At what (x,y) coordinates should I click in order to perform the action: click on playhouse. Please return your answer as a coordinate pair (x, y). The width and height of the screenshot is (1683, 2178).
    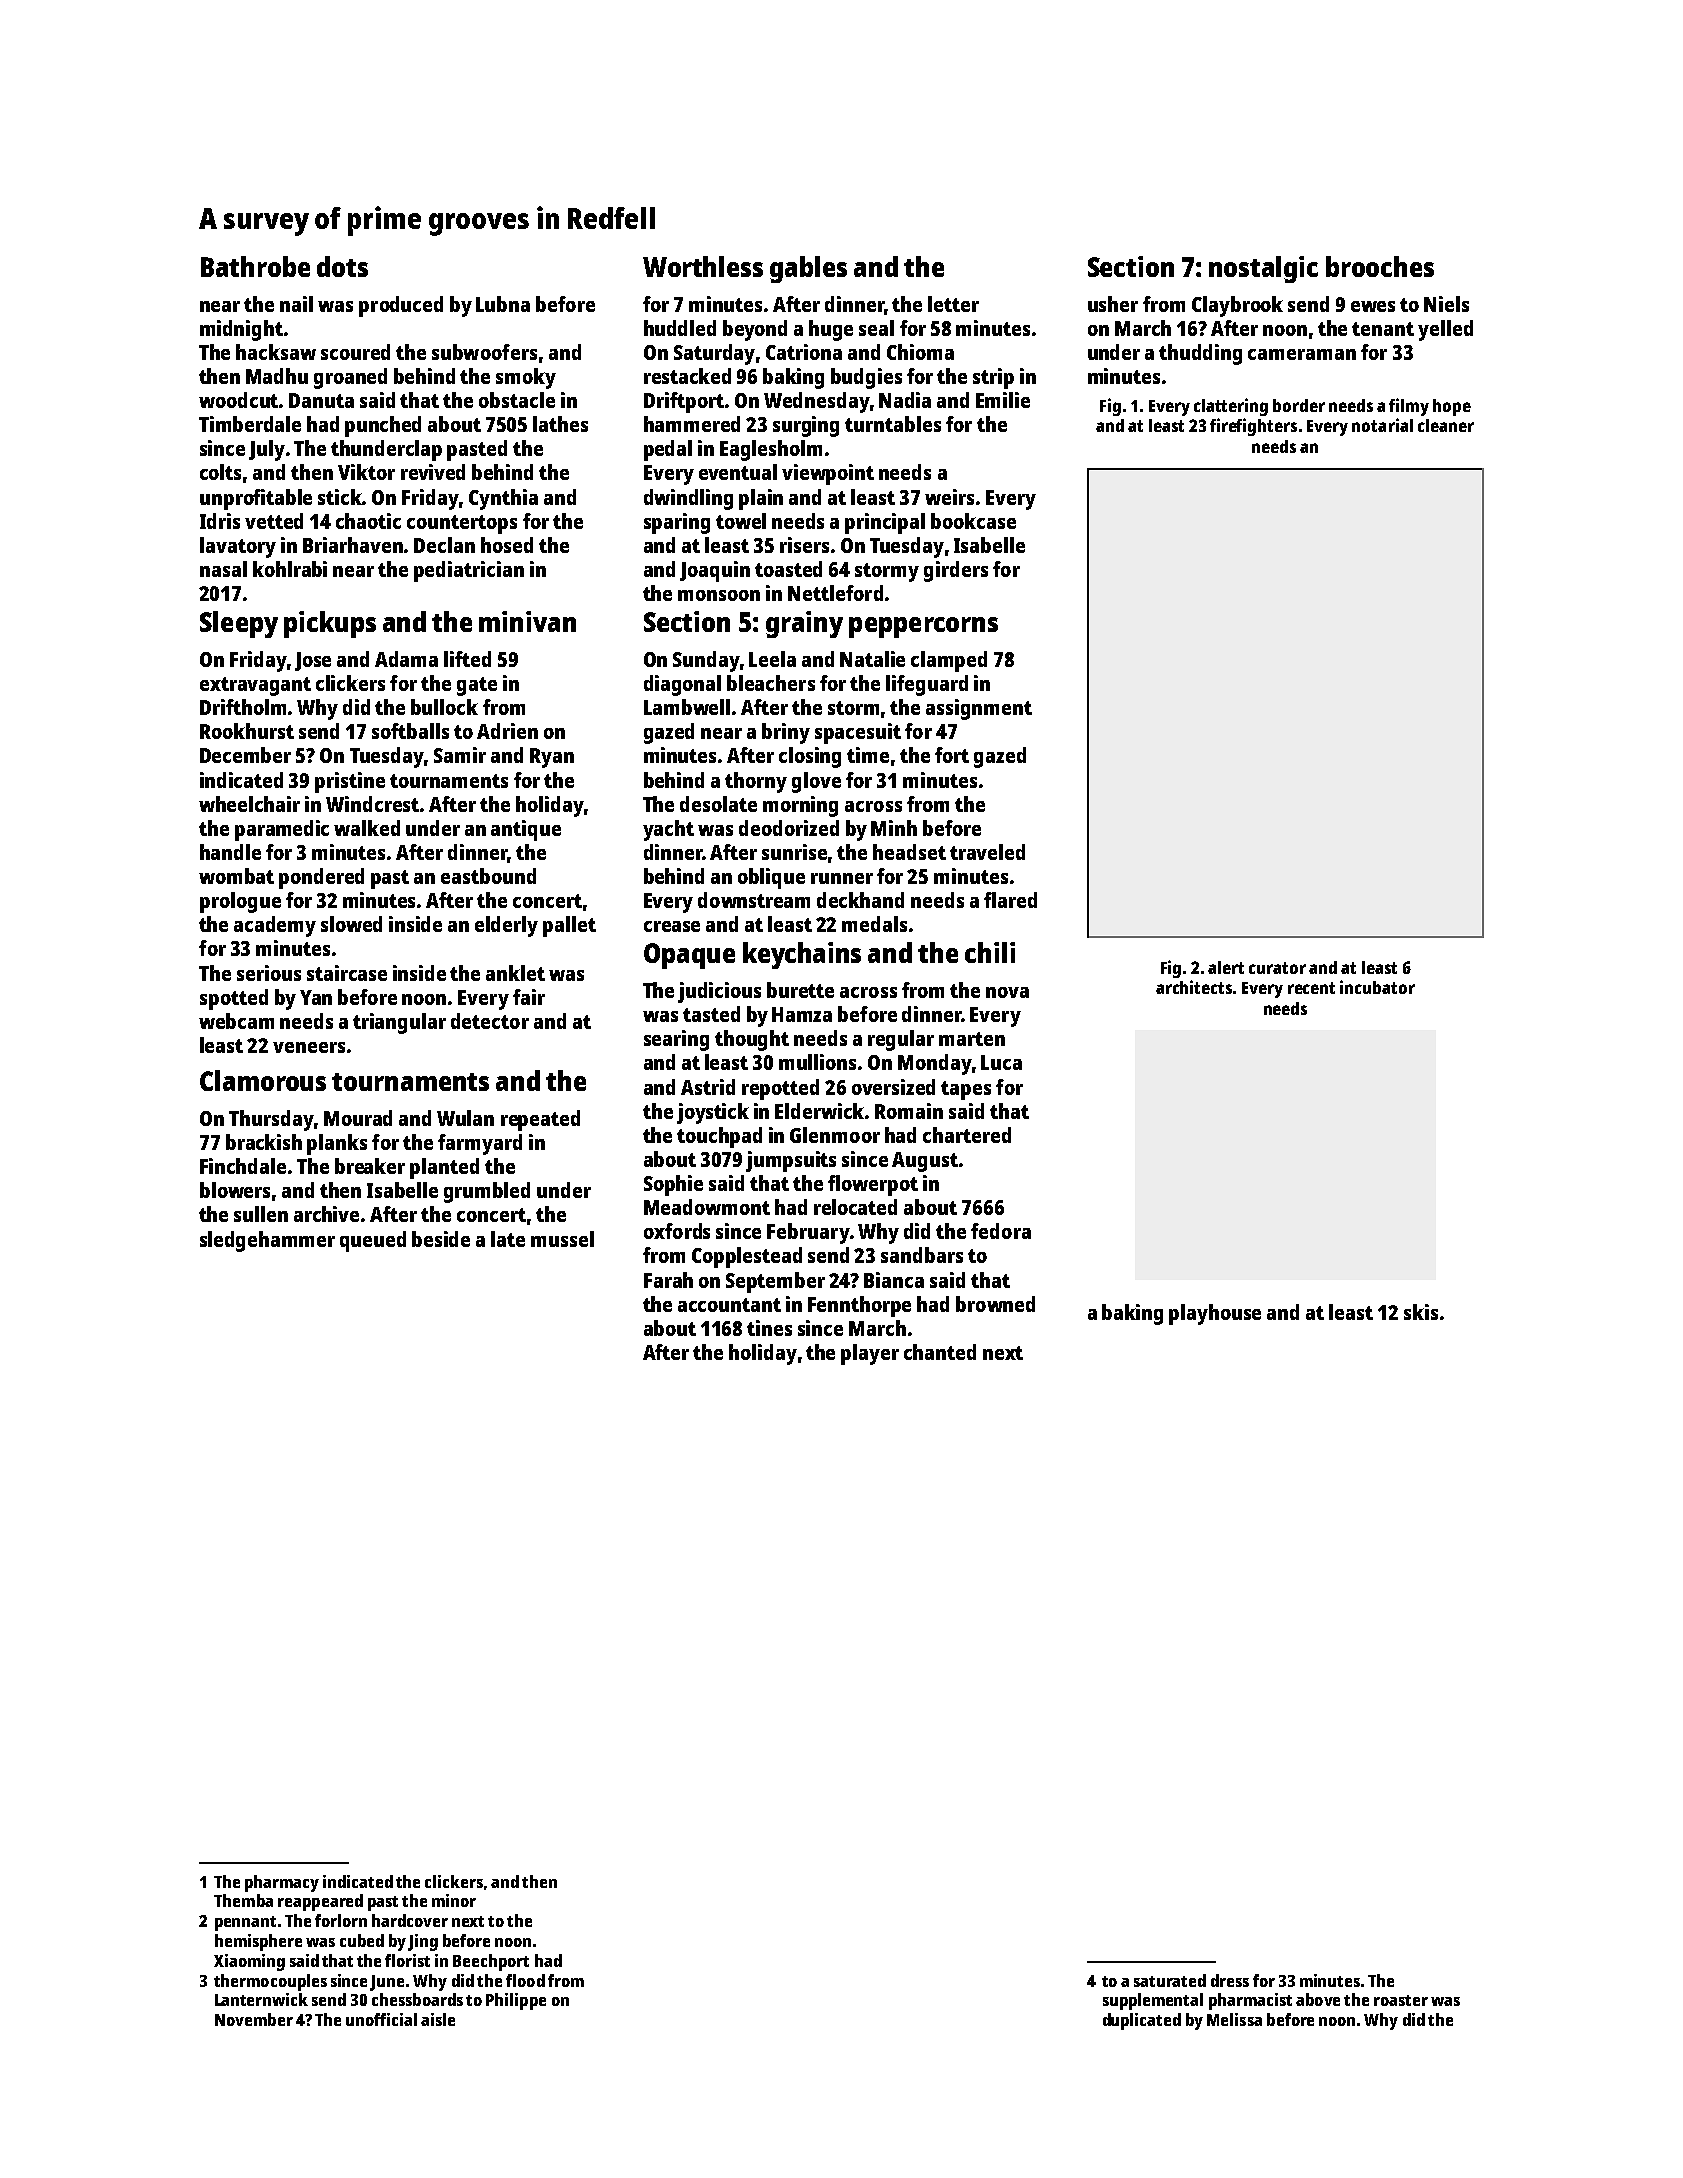
    Looking at the image, I should click on (1215, 1314).
